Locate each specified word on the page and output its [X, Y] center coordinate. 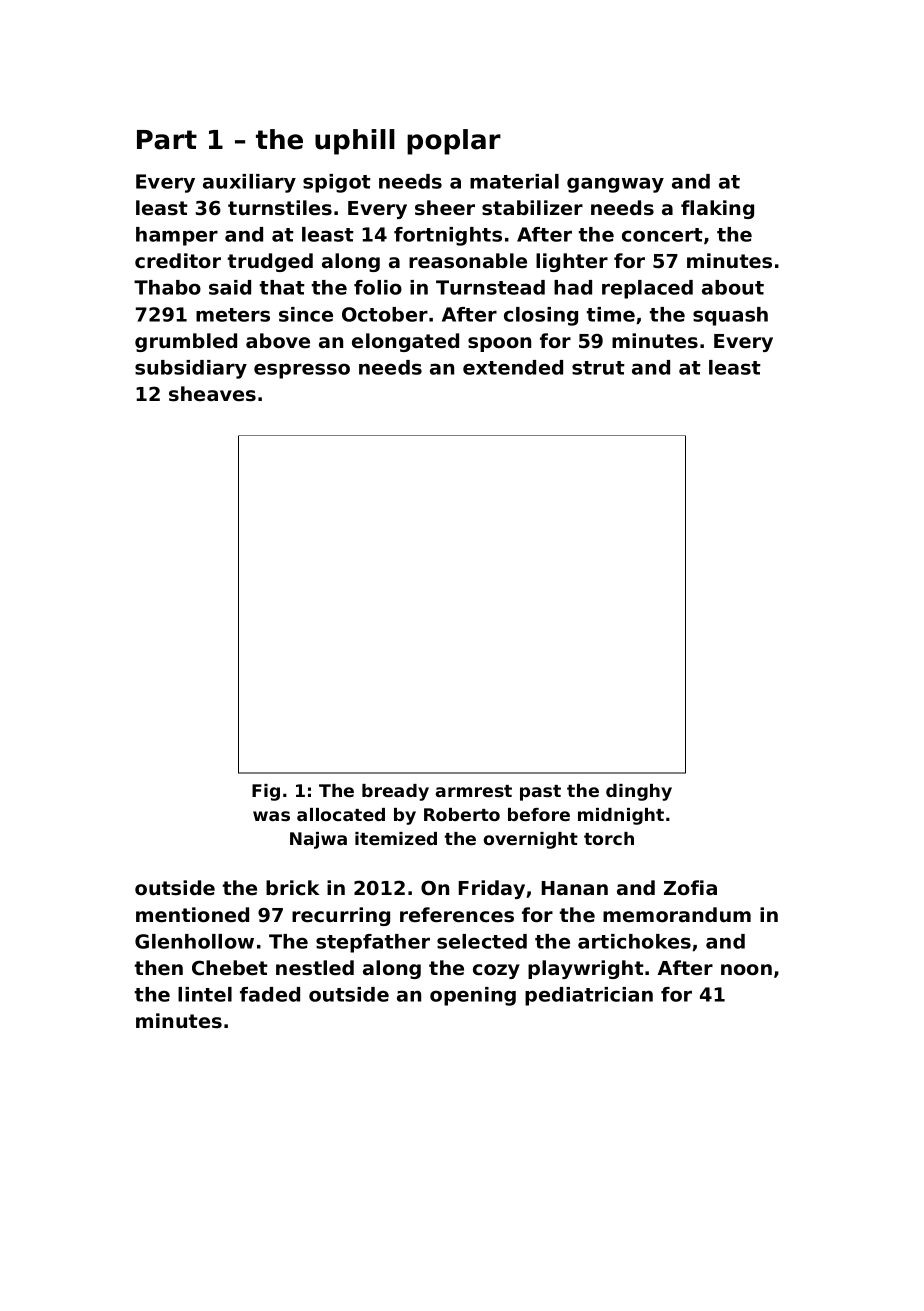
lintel [205, 994]
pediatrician [589, 996]
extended [513, 367]
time [611, 314]
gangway [615, 185]
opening [473, 996]
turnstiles [280, 208]
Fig [266, 792]
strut [598, 368]
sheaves [212, 394]
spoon [499, 344]
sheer [445, 208]
